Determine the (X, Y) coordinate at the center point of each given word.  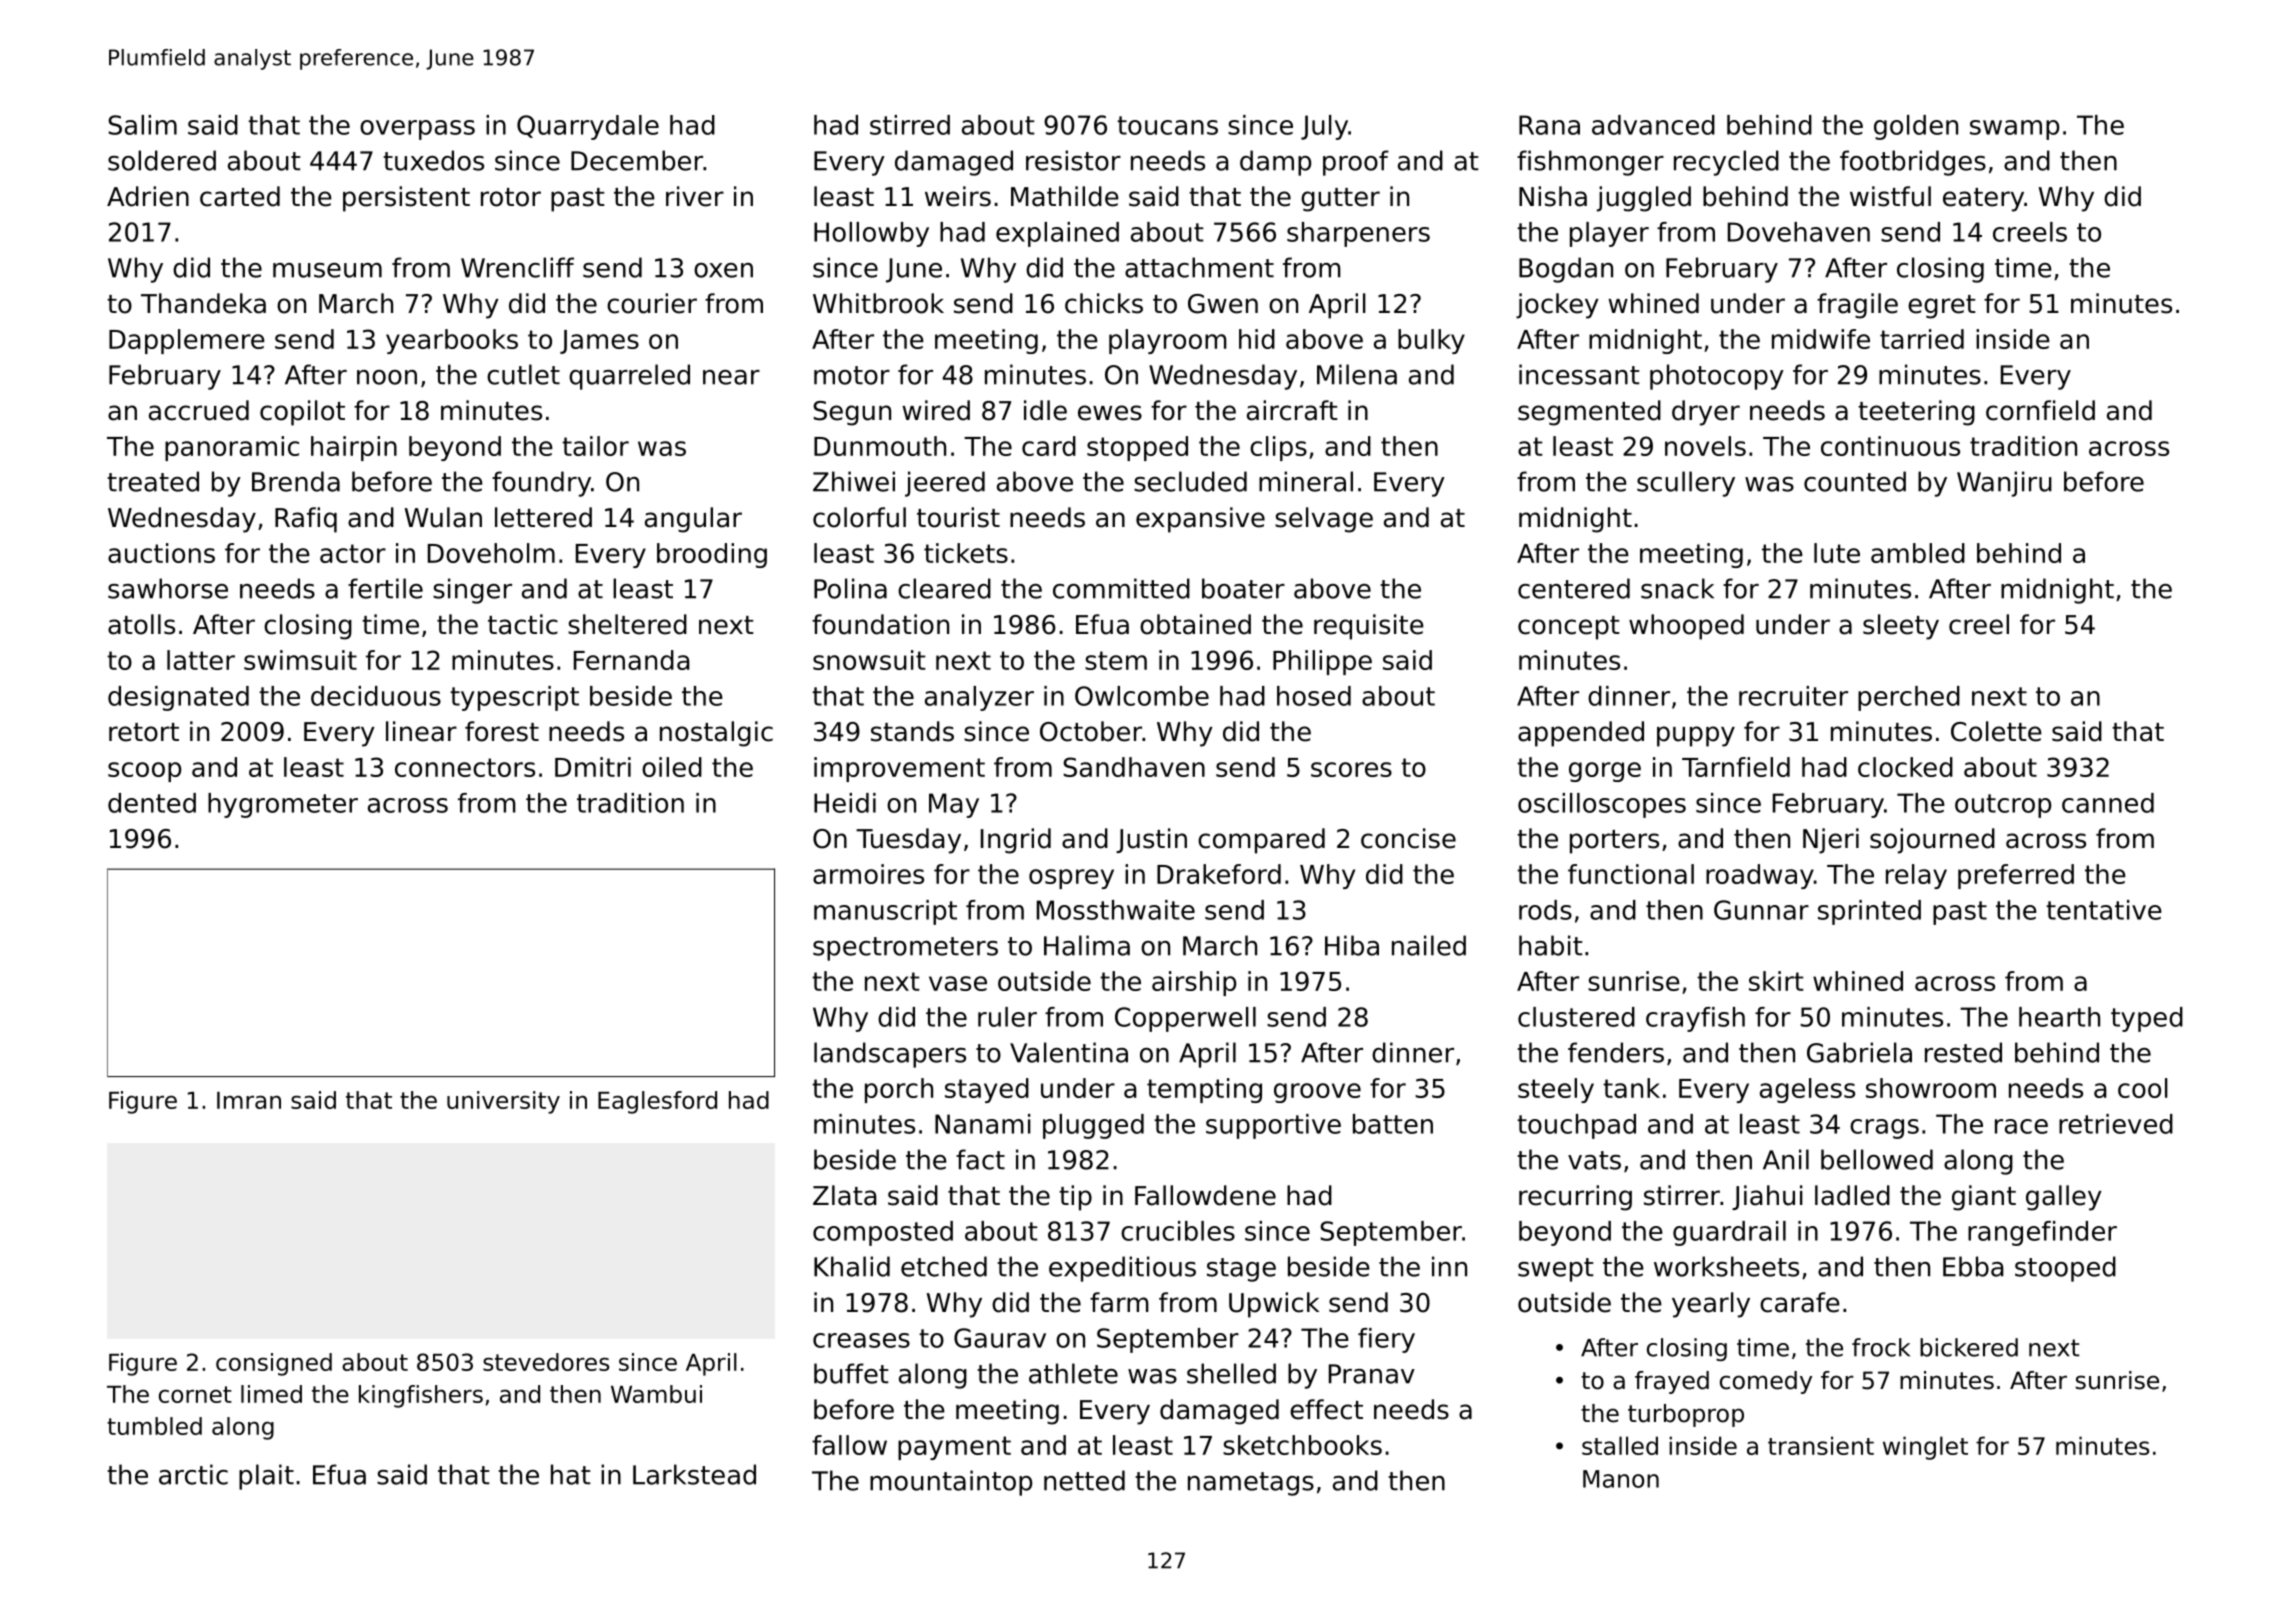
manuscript (885, 912)
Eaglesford (657, 1102)
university (503, 1102)
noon (387, 377)
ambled (1918, 553)
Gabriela (1859, 1052)
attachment (1199, 267)
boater (1243, 588)
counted (1855, 481)
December (637, 160)
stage (1241, 1270)
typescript (514, 698)
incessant (1579, 374)
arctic (193, 1474)
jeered (945, 484)
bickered (1969, 1347)
